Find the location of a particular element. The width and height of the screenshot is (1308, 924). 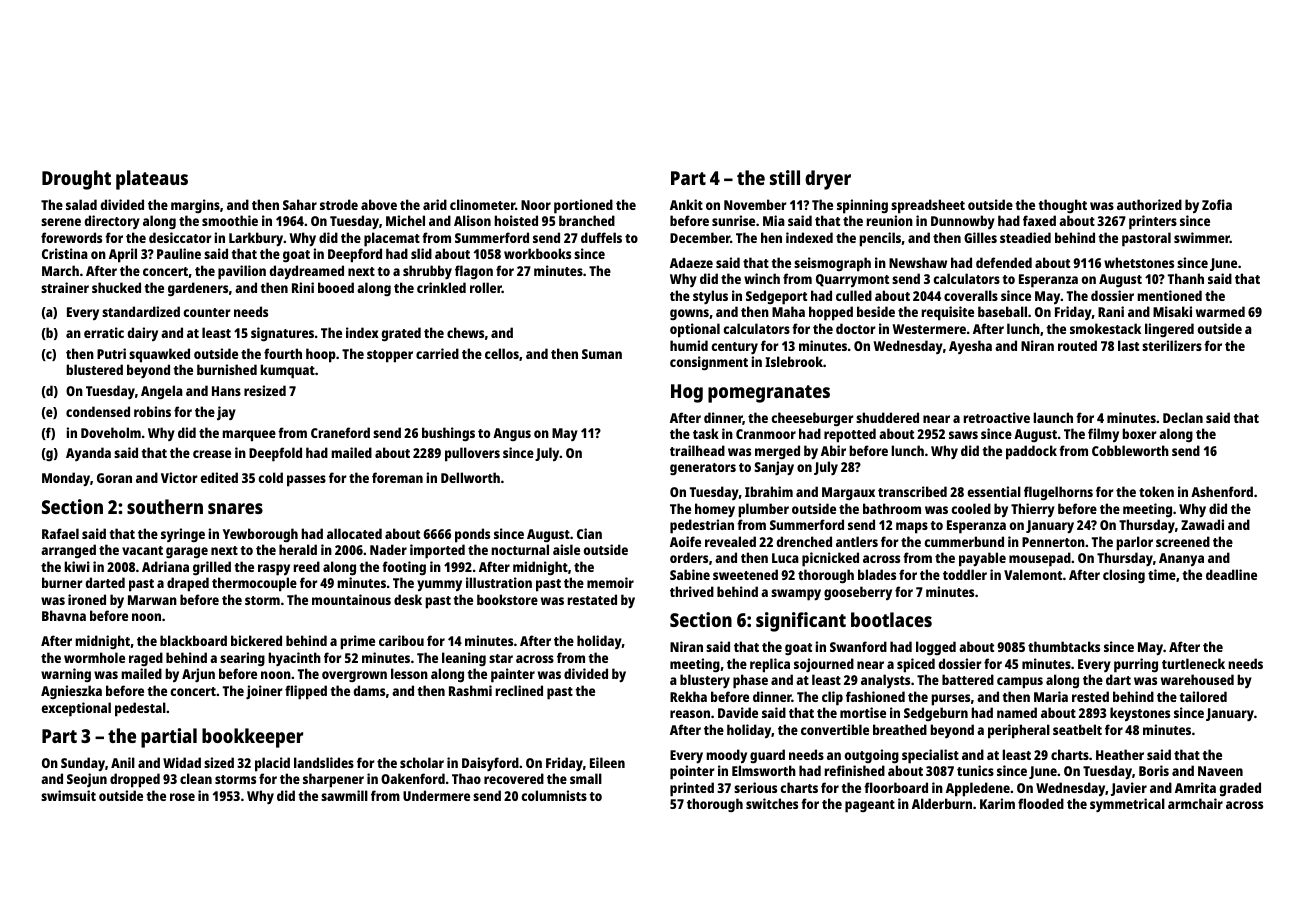

phase is located at coordinates (750, 681).
